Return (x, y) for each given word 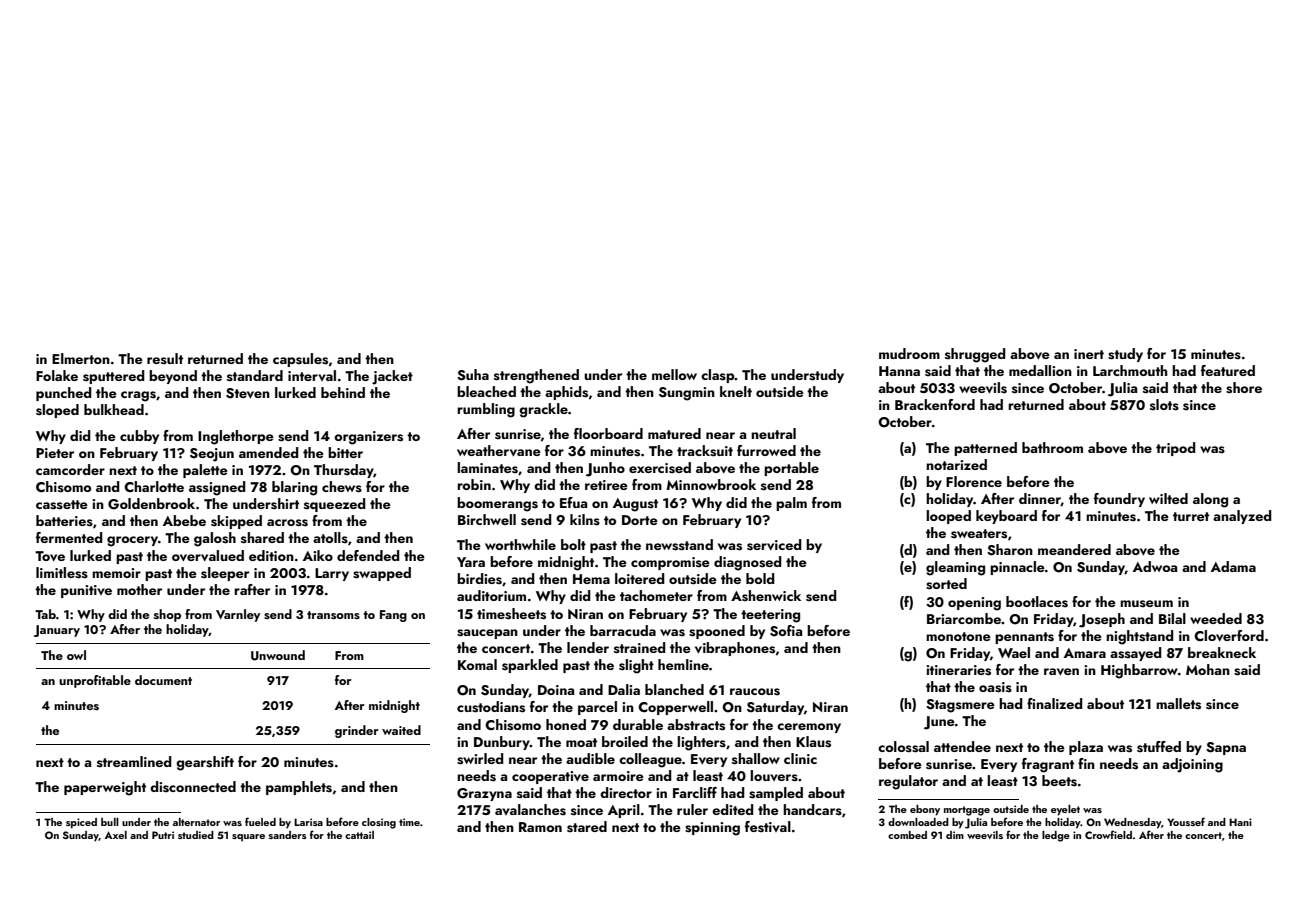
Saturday (775, 708)
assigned (217, 488)
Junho (605, 469)
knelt (736, 391)
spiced (81, 823)
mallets (1178, 704)
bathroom (1052, 447)
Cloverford (1229, 636)
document (163, 680)
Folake (57, 375)
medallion (1040, 370)
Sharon (1010, 550)
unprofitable (95, 681)
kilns (585, 520)
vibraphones (735, 649)
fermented (69, 537)
